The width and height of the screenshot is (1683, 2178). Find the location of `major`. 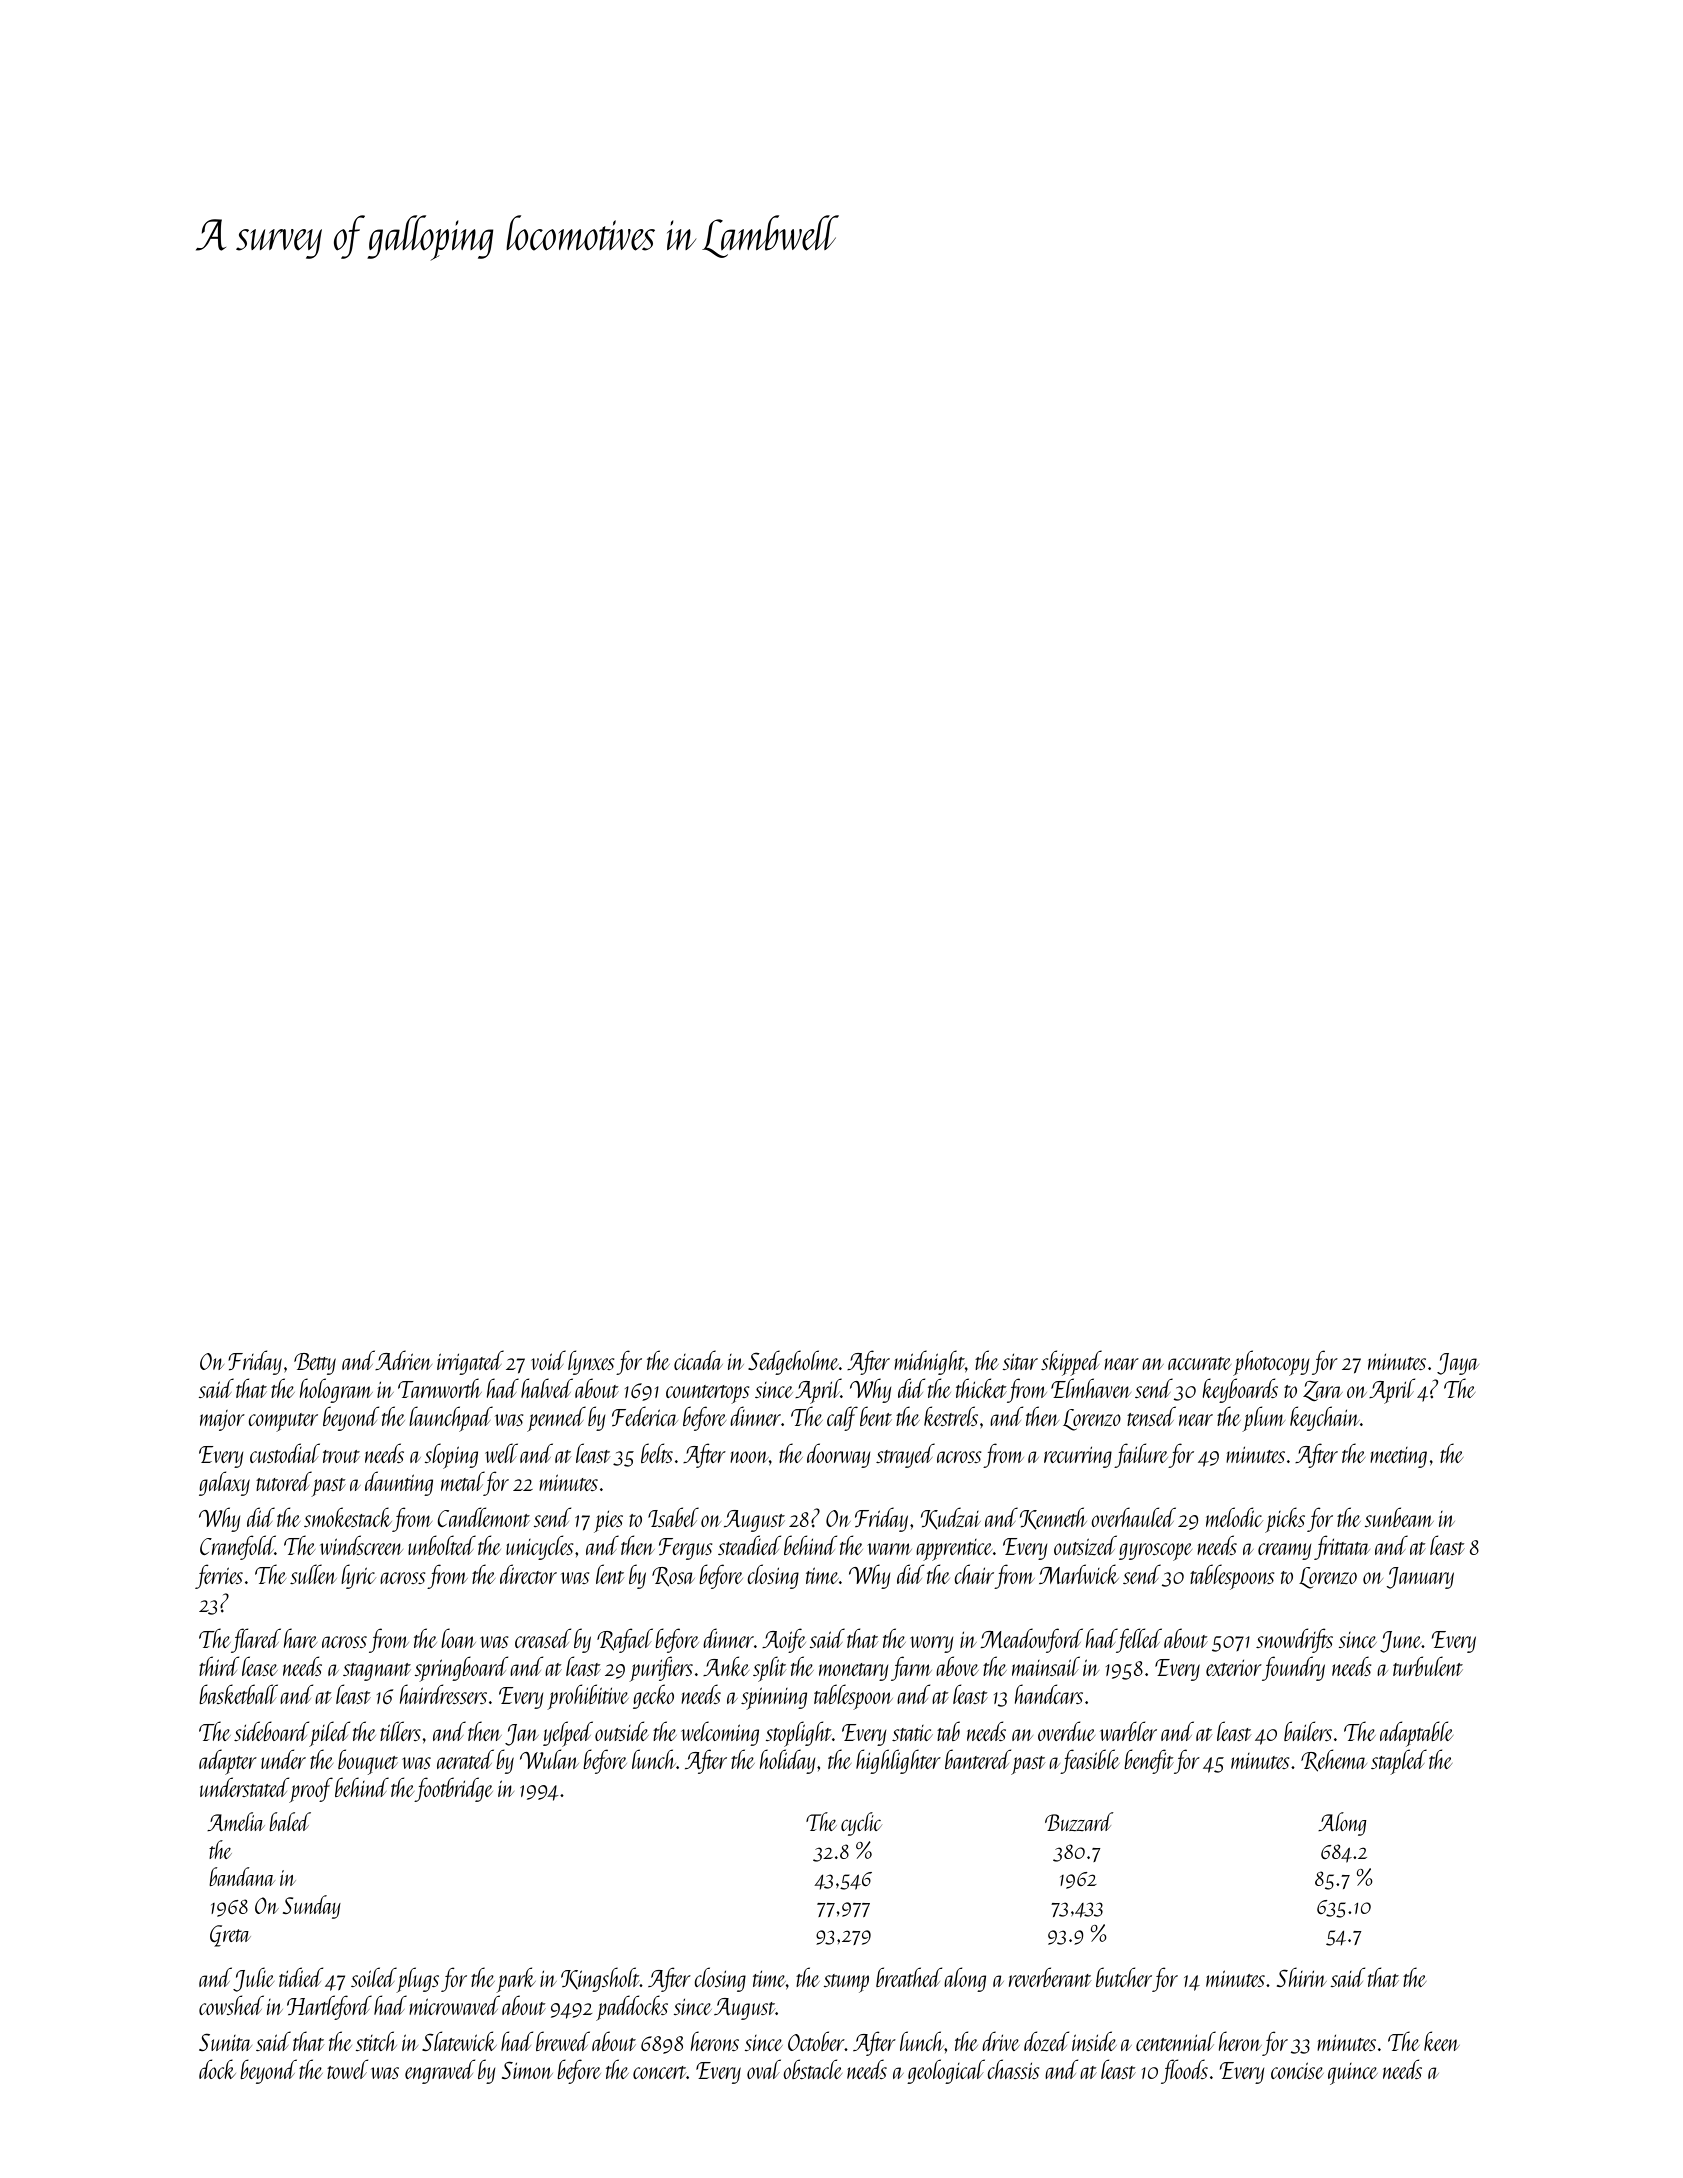

major is located at coordinates (222, 1420).
